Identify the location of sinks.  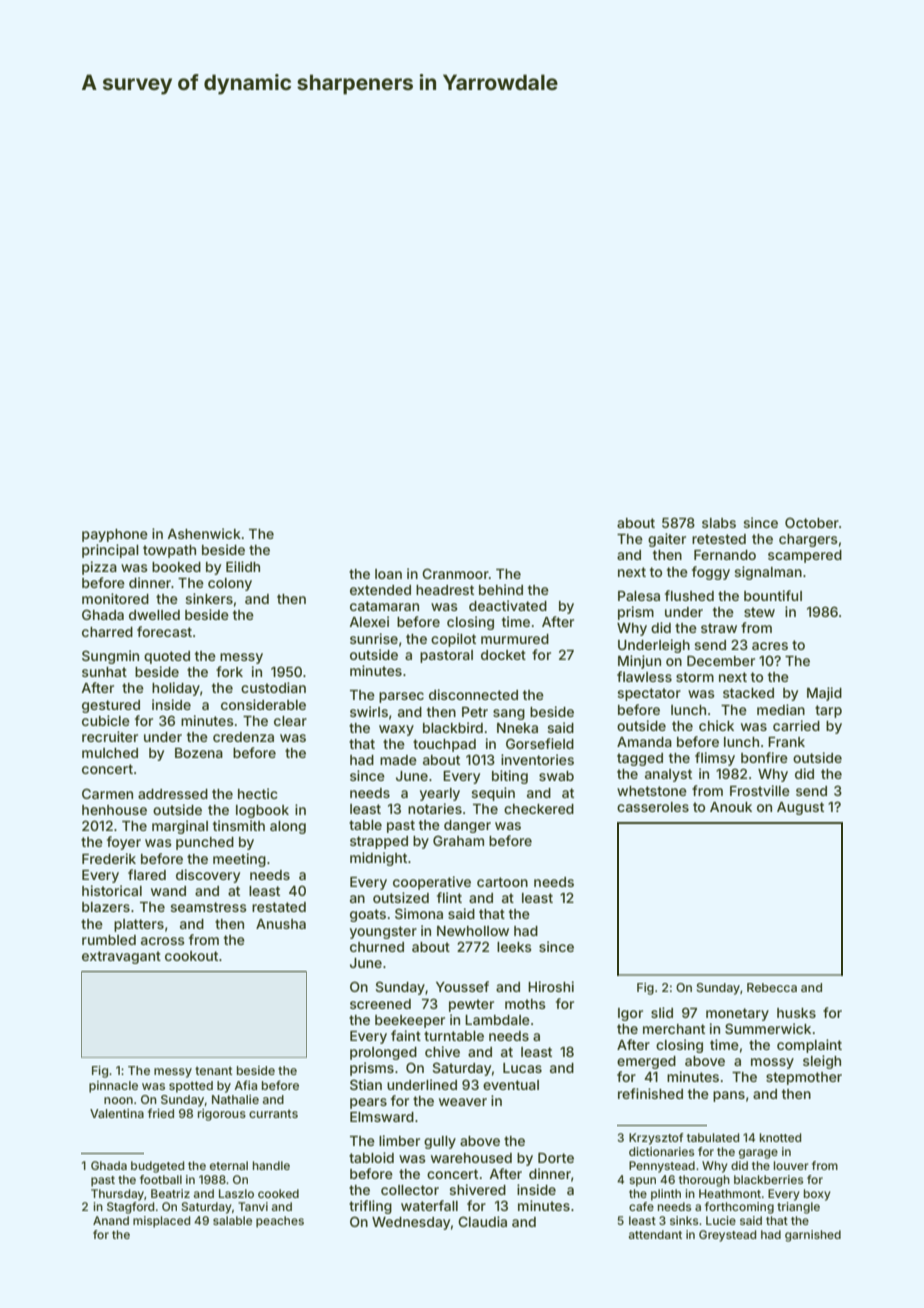
(684, 1220).
